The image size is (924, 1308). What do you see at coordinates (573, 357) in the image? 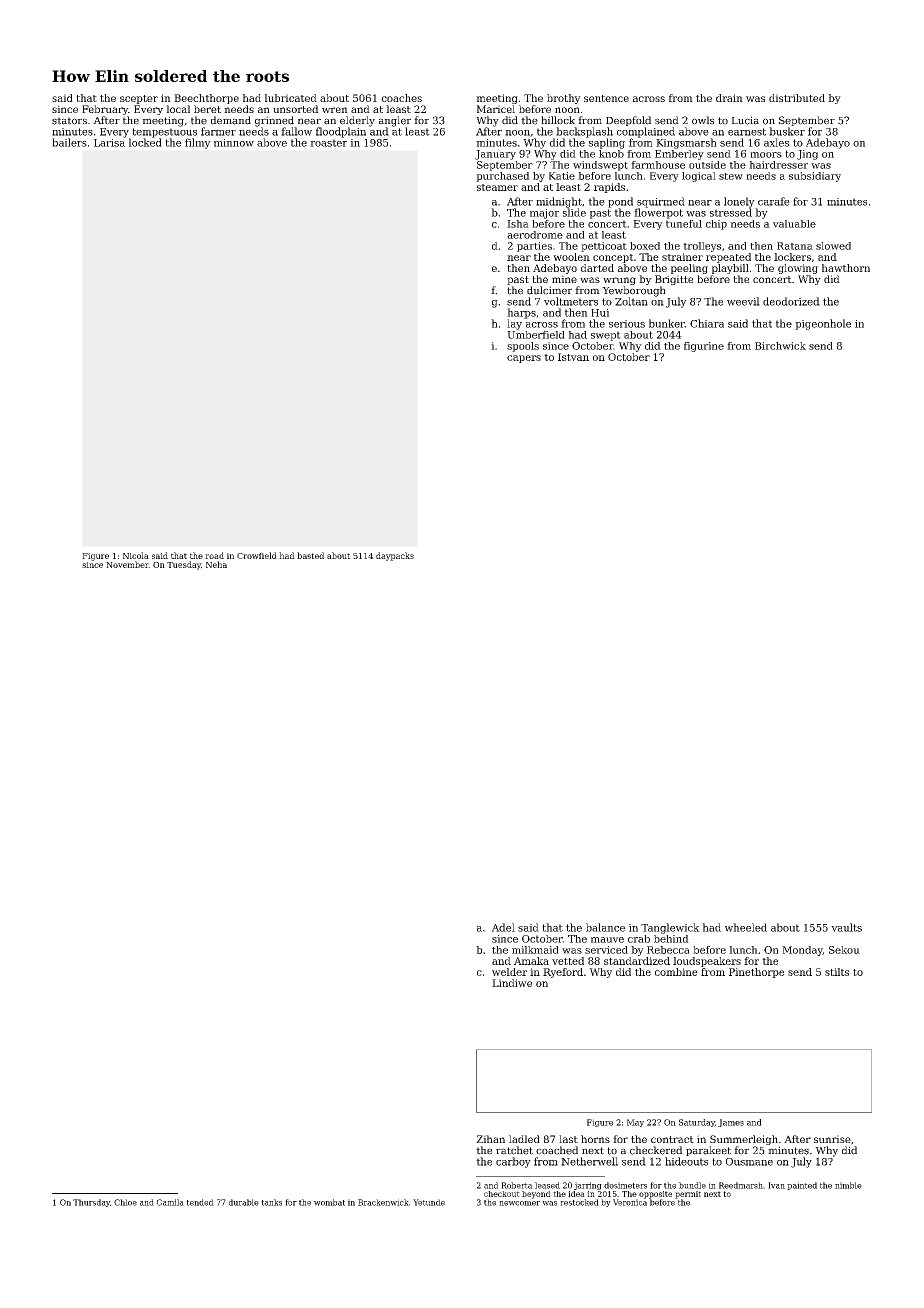
I see `Istvan` at bounding box center [573, 357].
